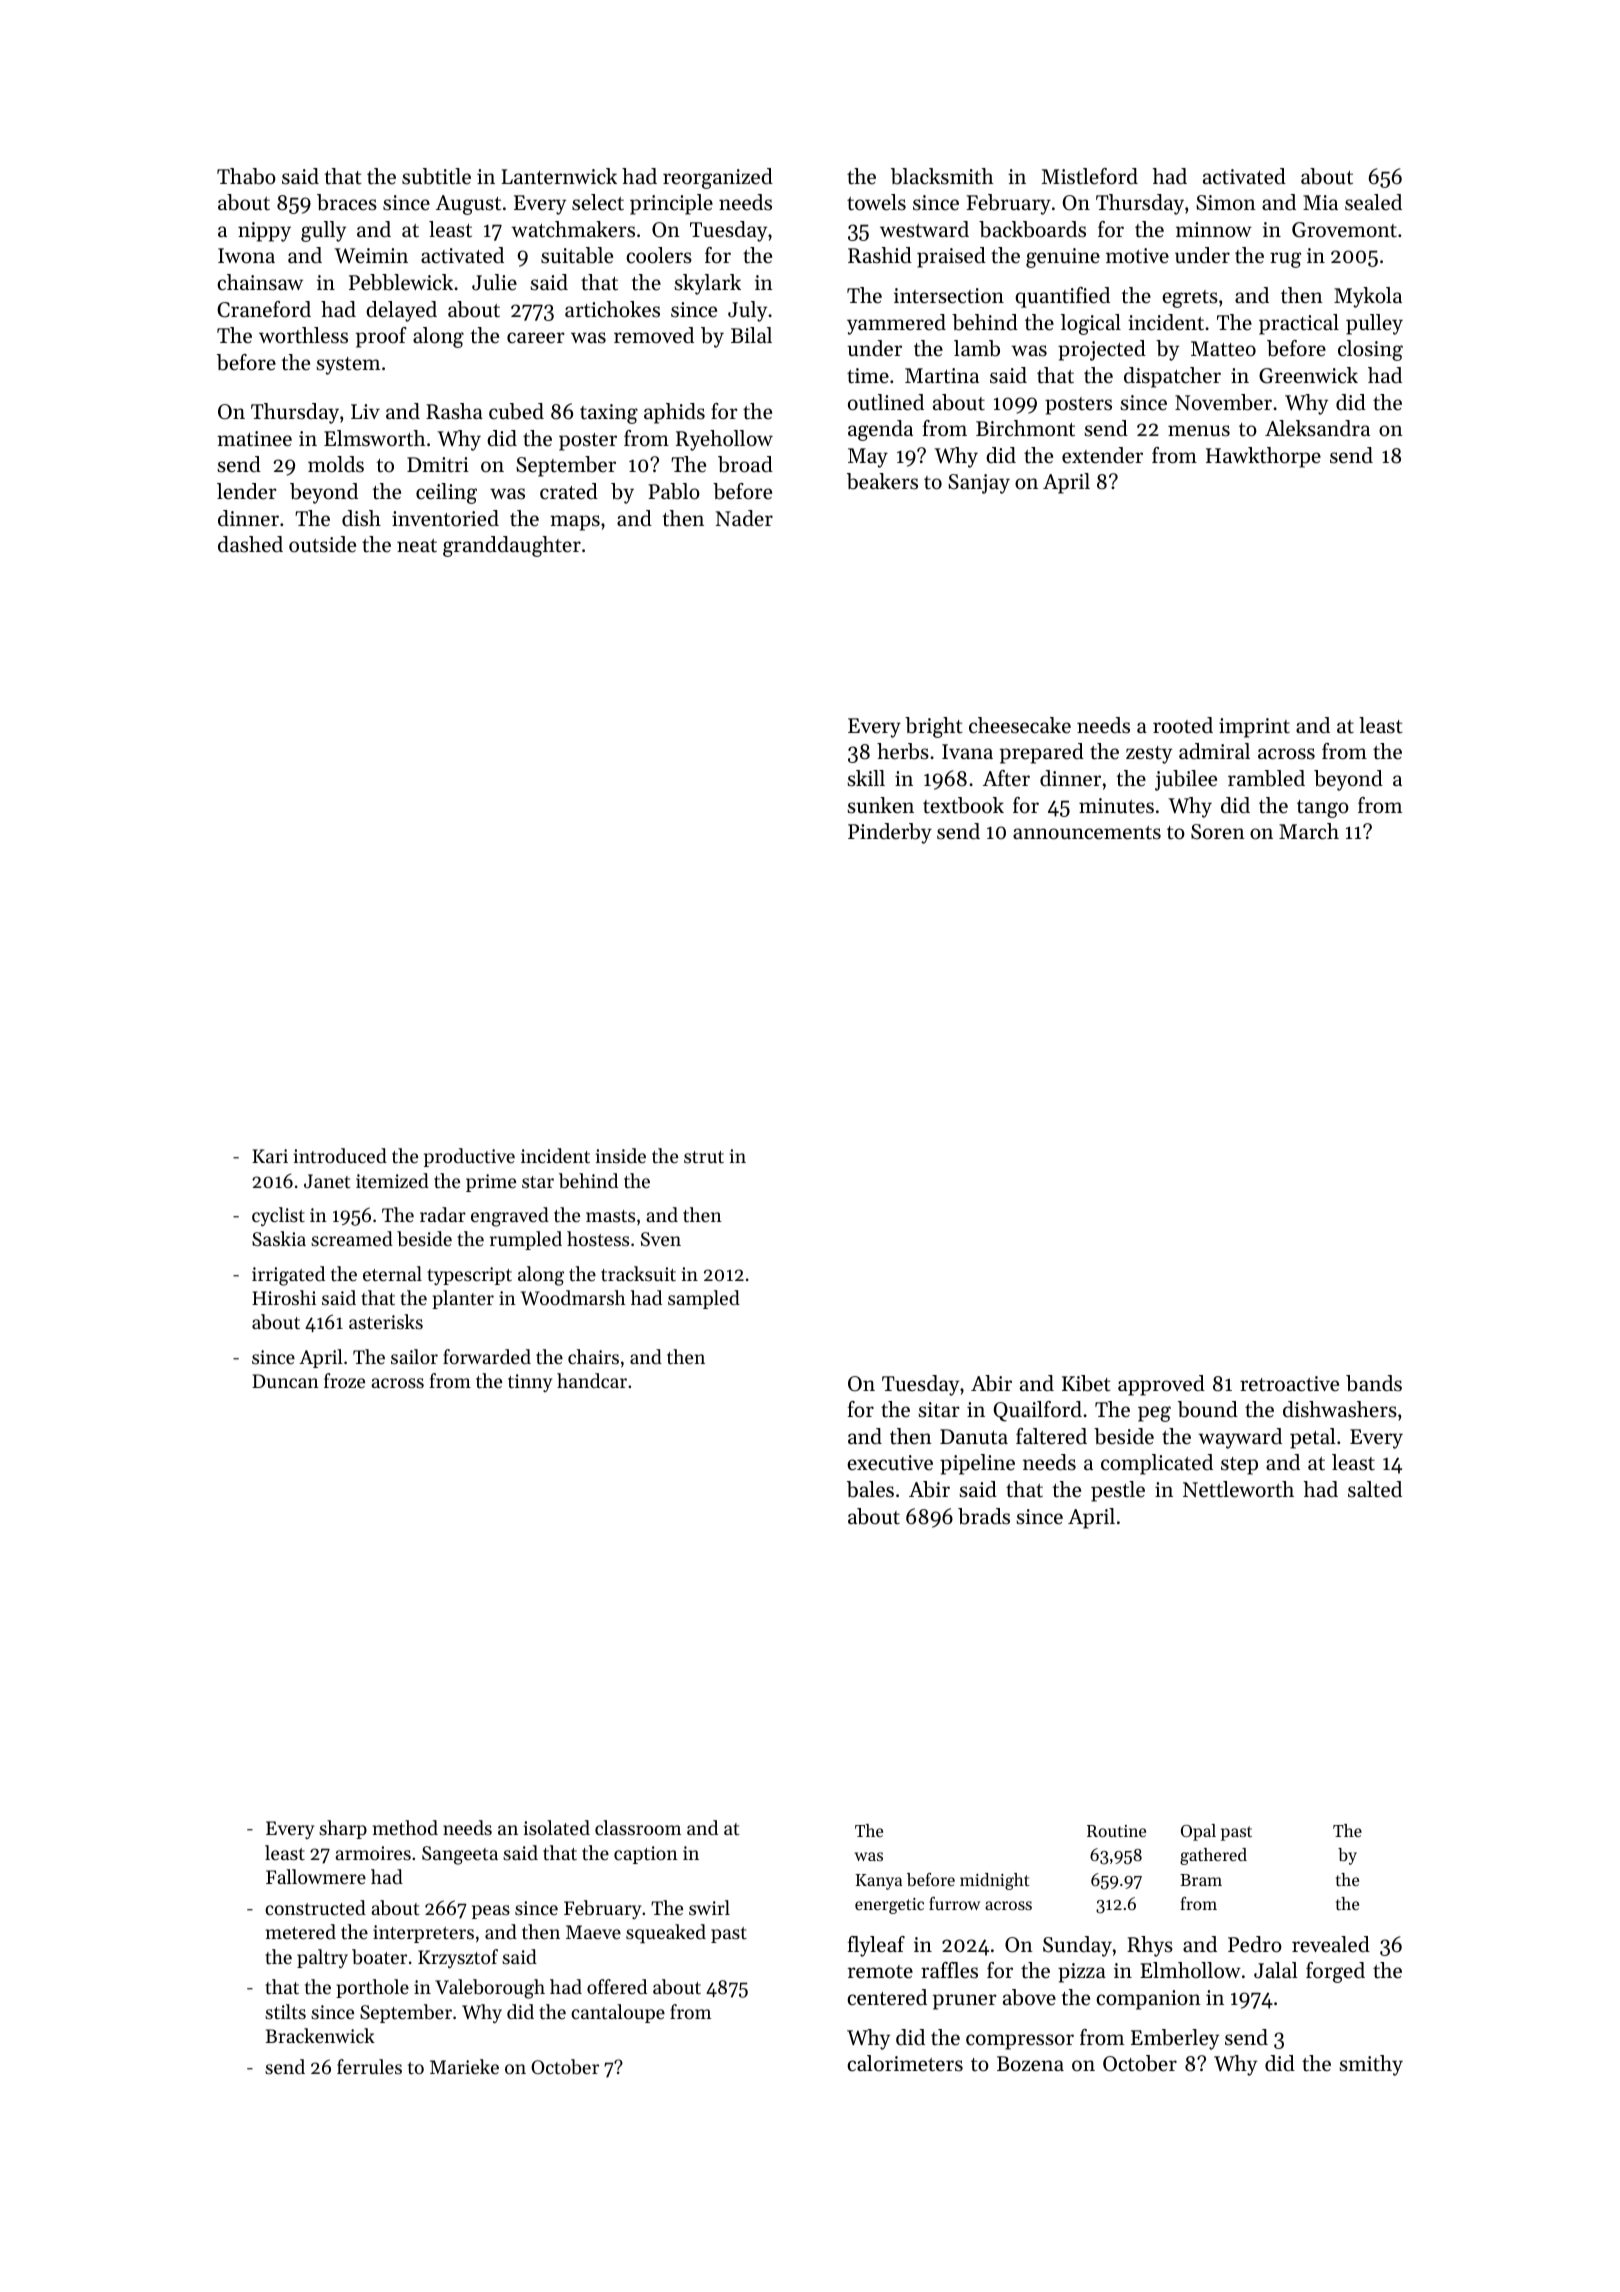 This document has height=2292, width=1620. Describe the element at coordinates (401, 311) in the document. I see `delayed` at that location.
